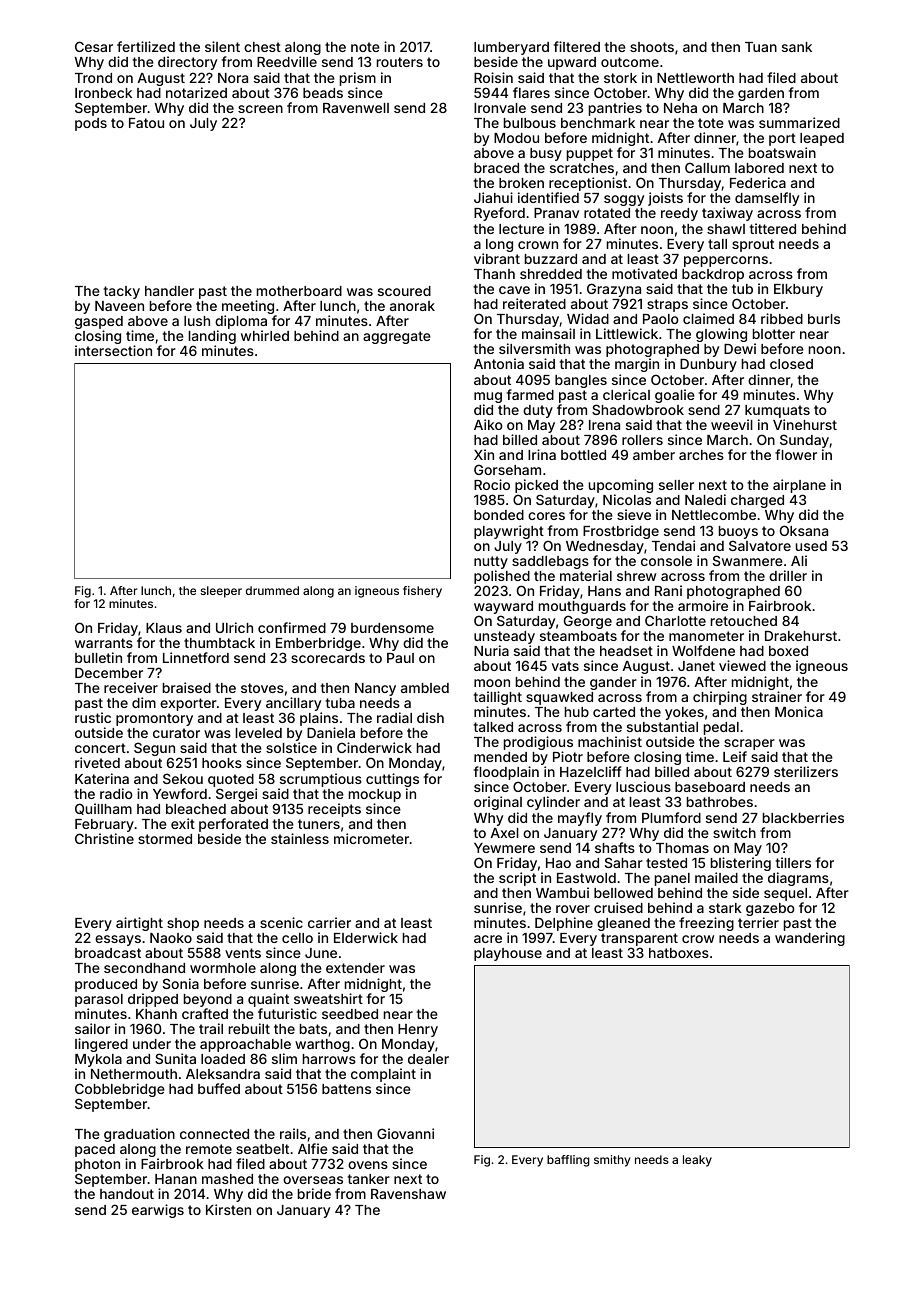 Image resolution: width=924 pixels, height=1308 pixels. What do you see at coordinates (94, 46) in the document?
I see `Cesar` at bounding box center [94, 46].
